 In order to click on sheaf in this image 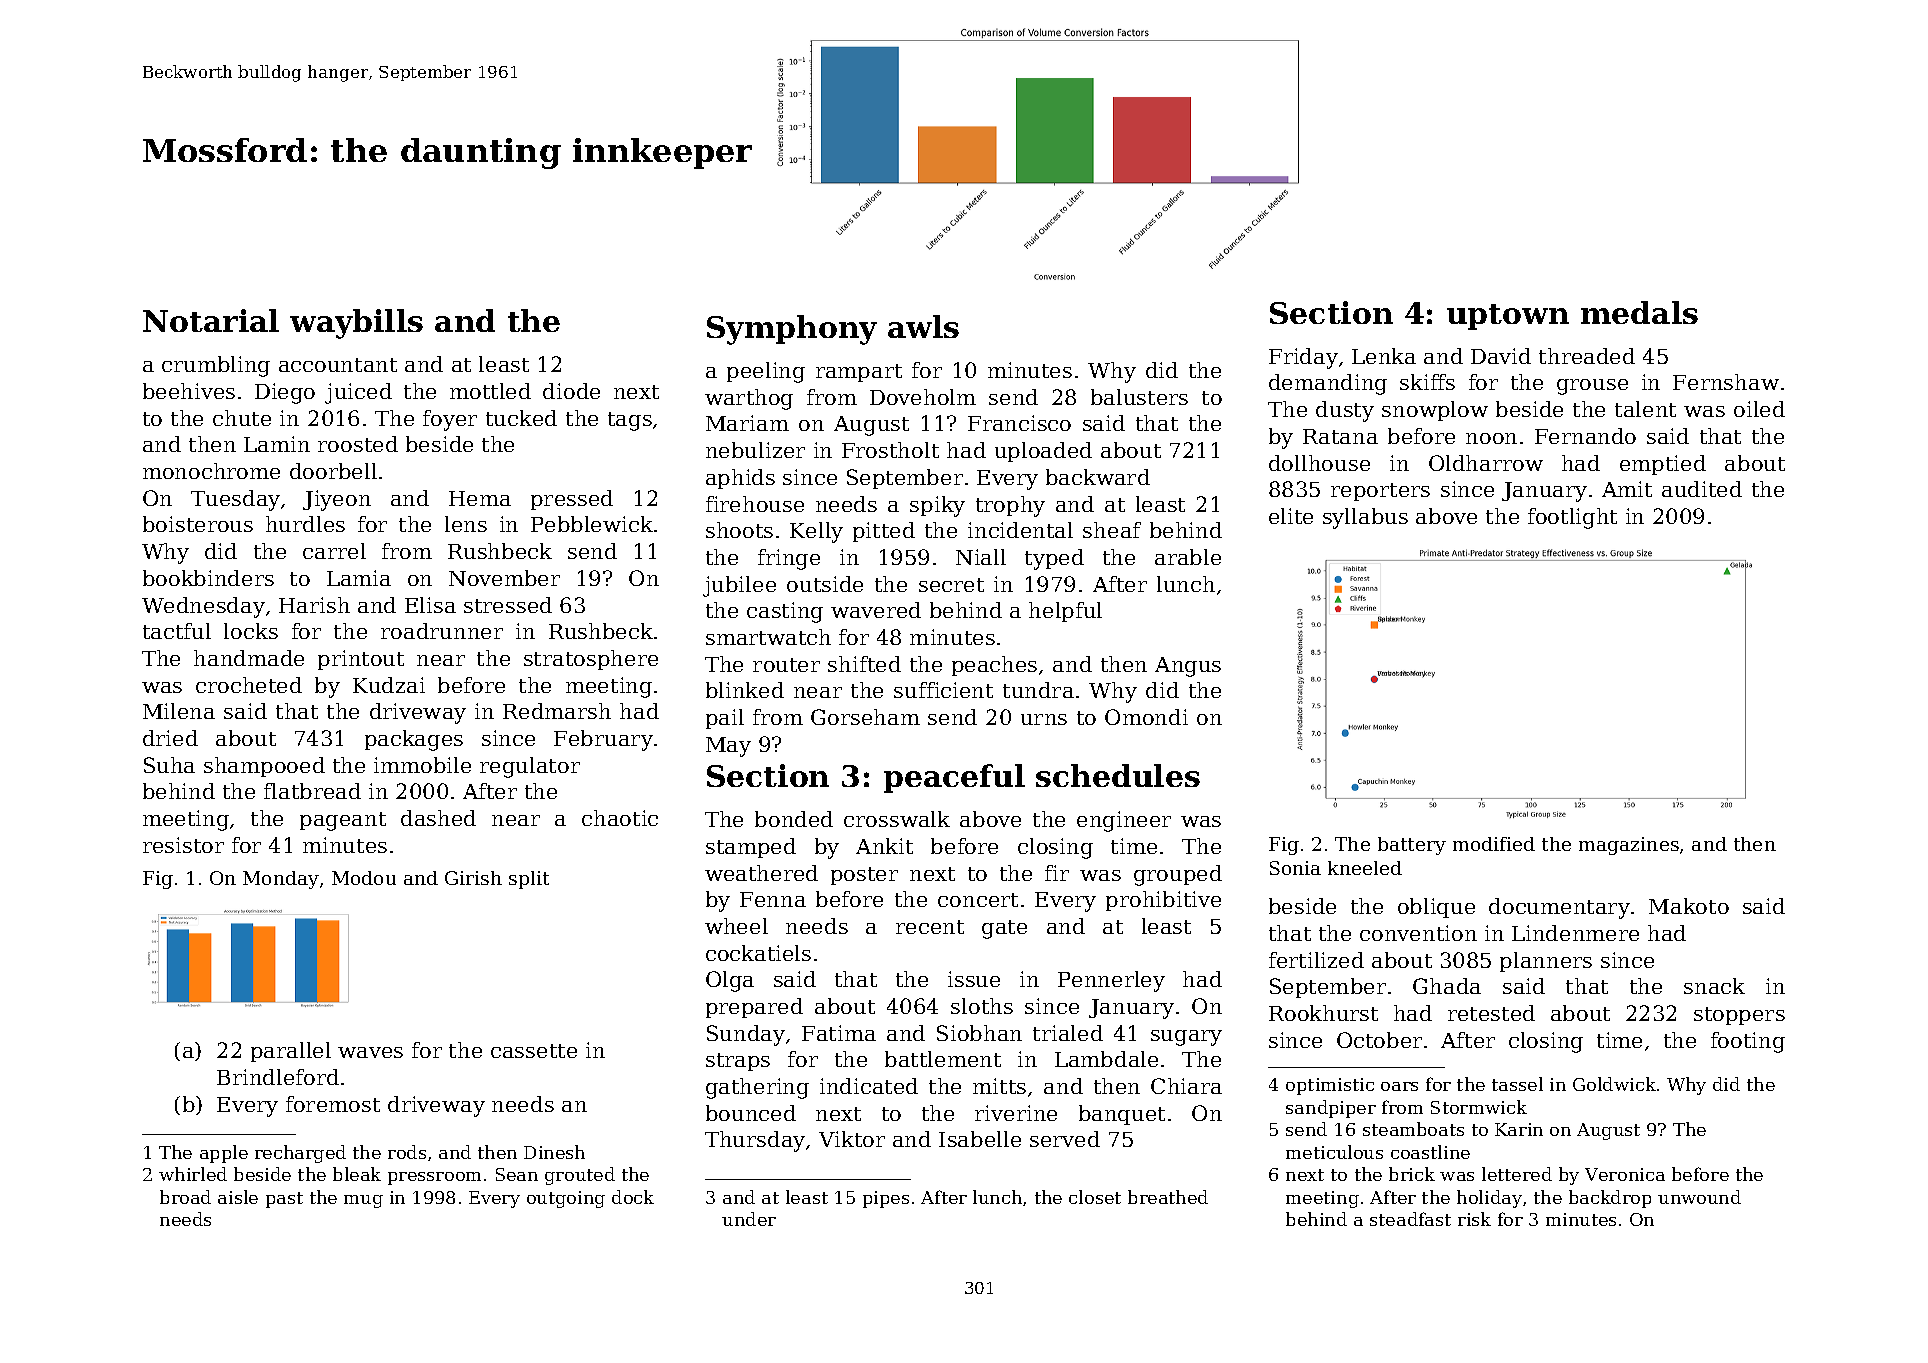, I will do `click(1112, 530)`.
